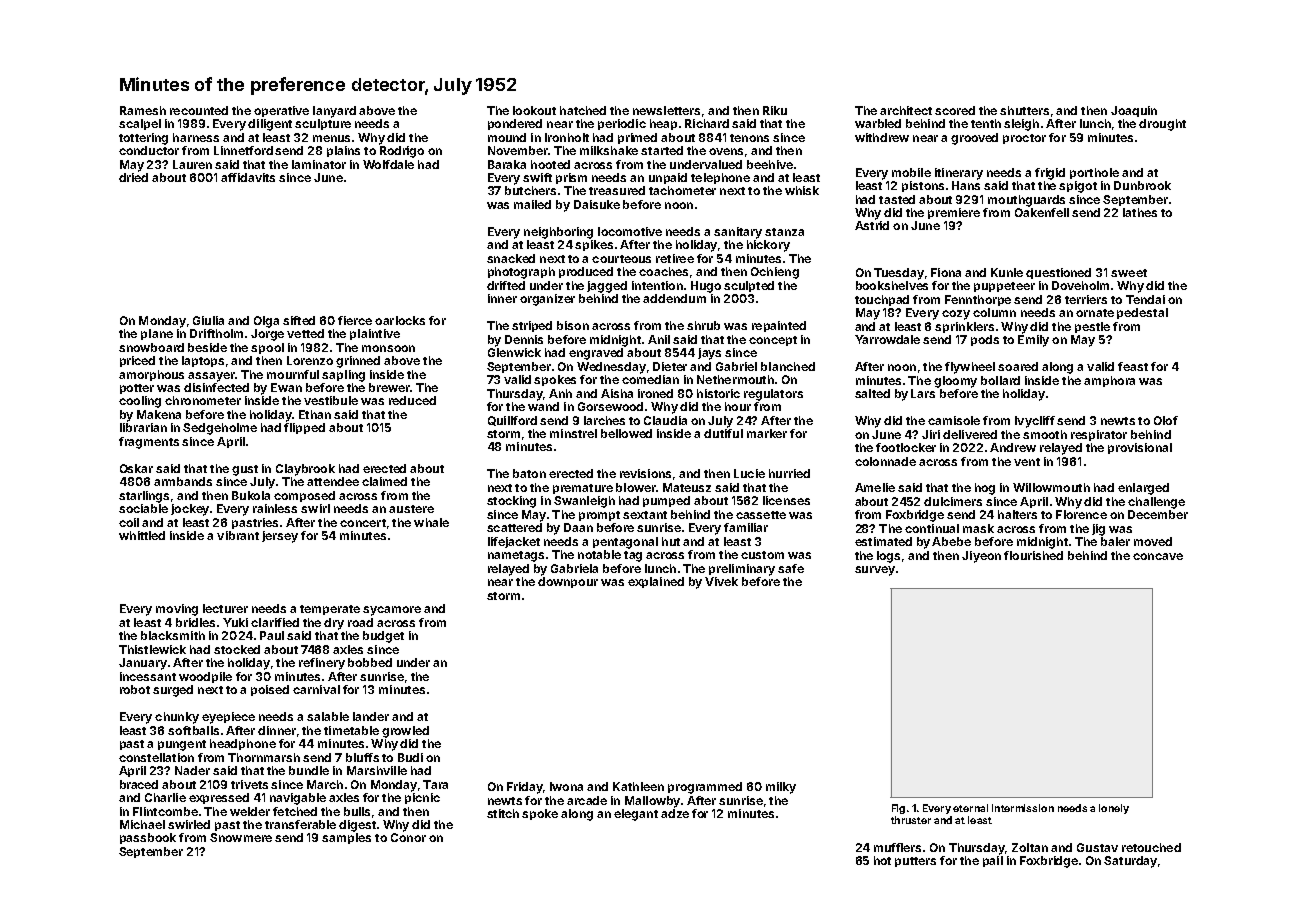 The height and width of the document is (924, 1308). What do you see at coordinates (1024, 110) in the document?
I see `shutters` at bounding box center [1024, 110].
